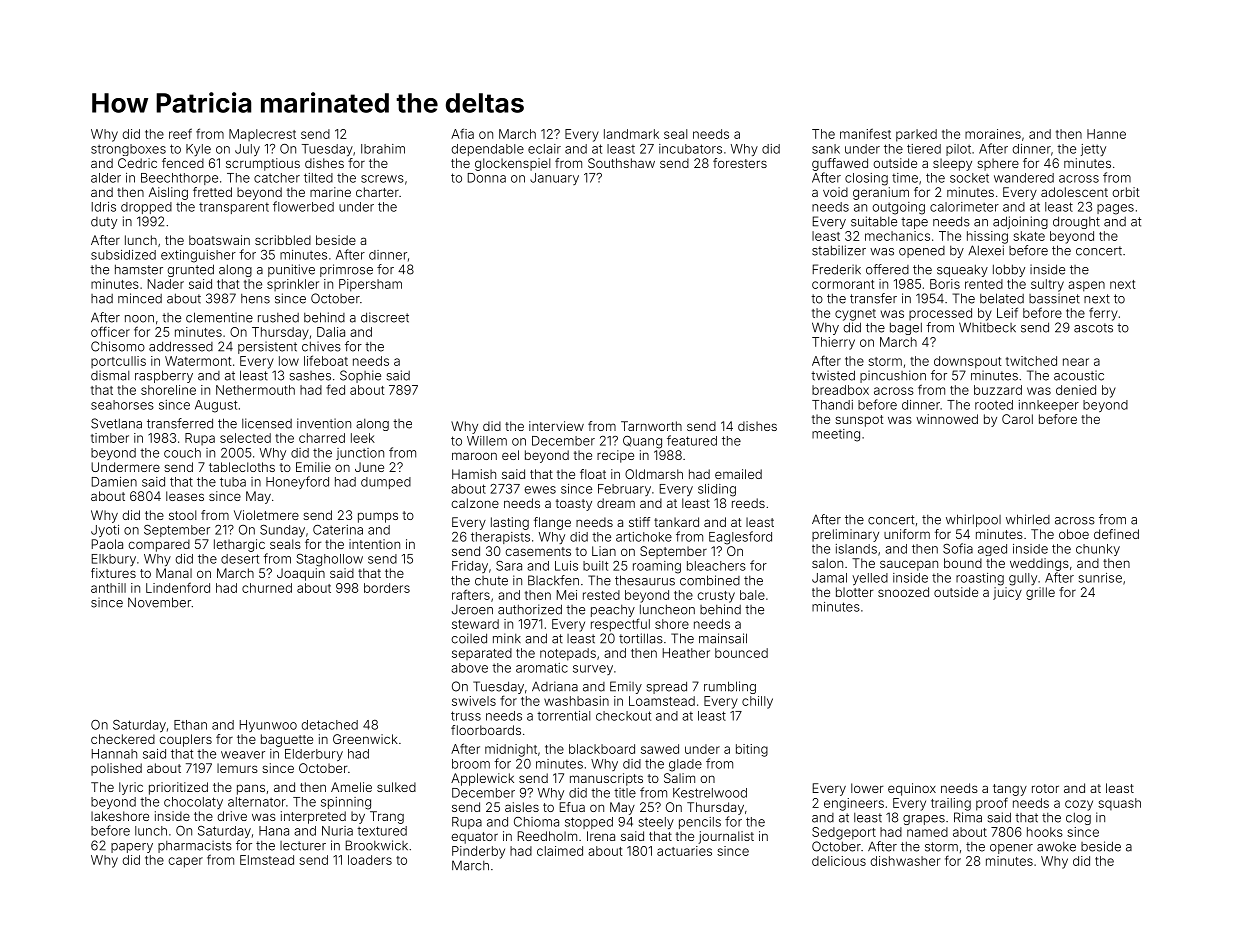  I want to click on scribbled, so click(283, 240).
